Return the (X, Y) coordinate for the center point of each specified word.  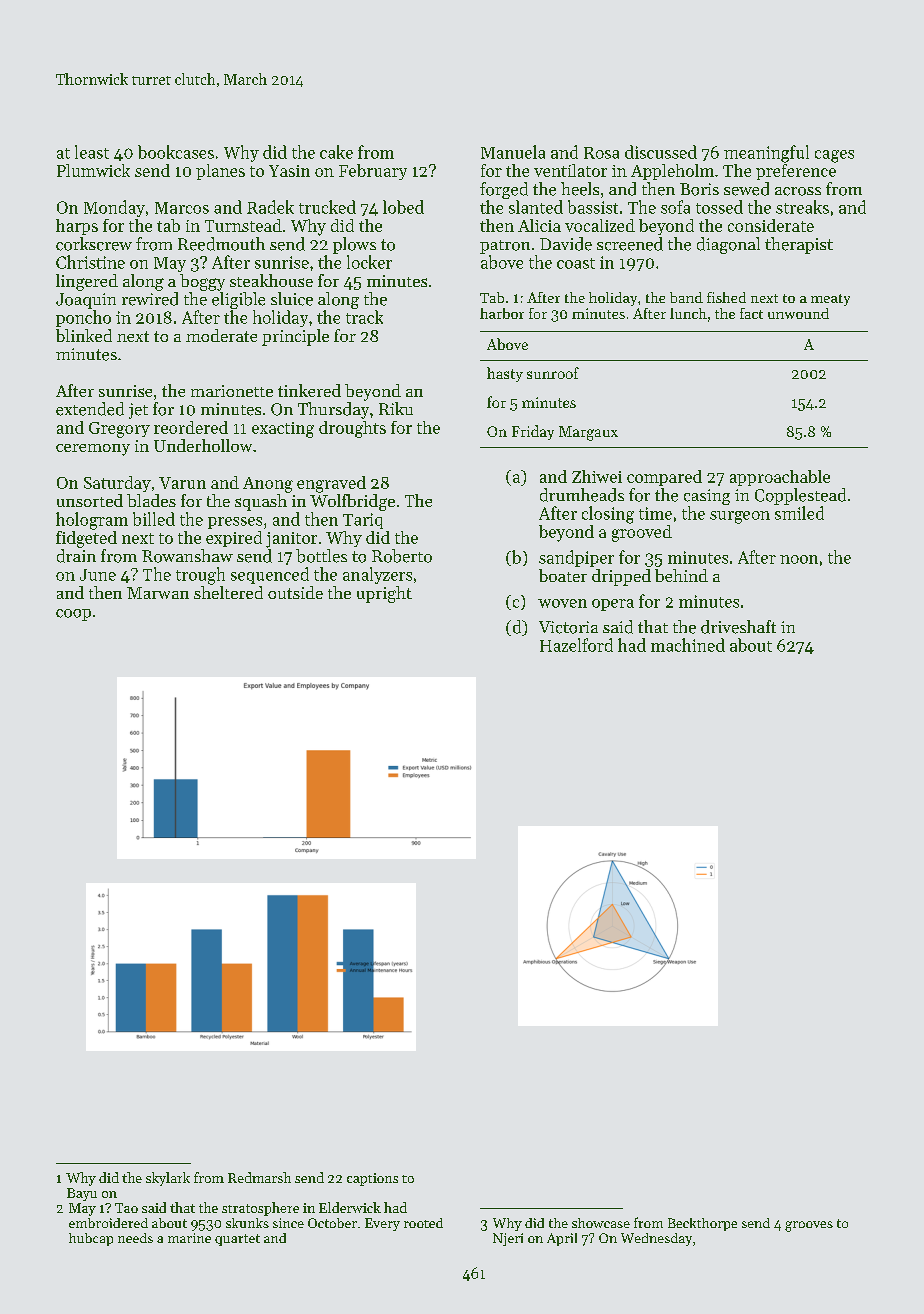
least (92, 152)
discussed (661, 152)
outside (295, 592)
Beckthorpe (702, 1224)
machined (688, 645)
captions (372, 1179)
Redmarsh (259, 1177)
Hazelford (576, 645)
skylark (168, 1179)
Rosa (601, 153)
